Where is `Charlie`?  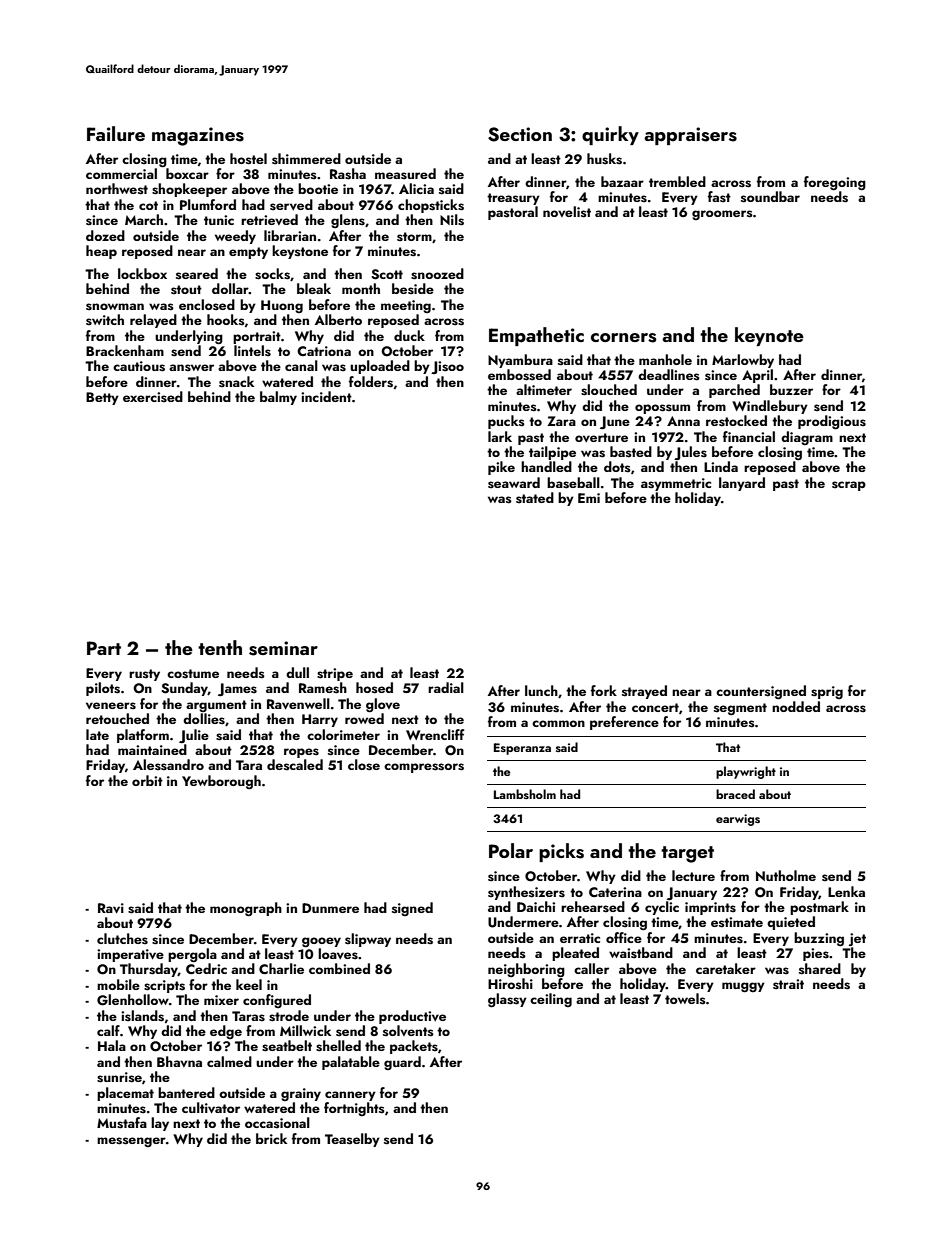 Charlie is located at coordinates (281, 968).
